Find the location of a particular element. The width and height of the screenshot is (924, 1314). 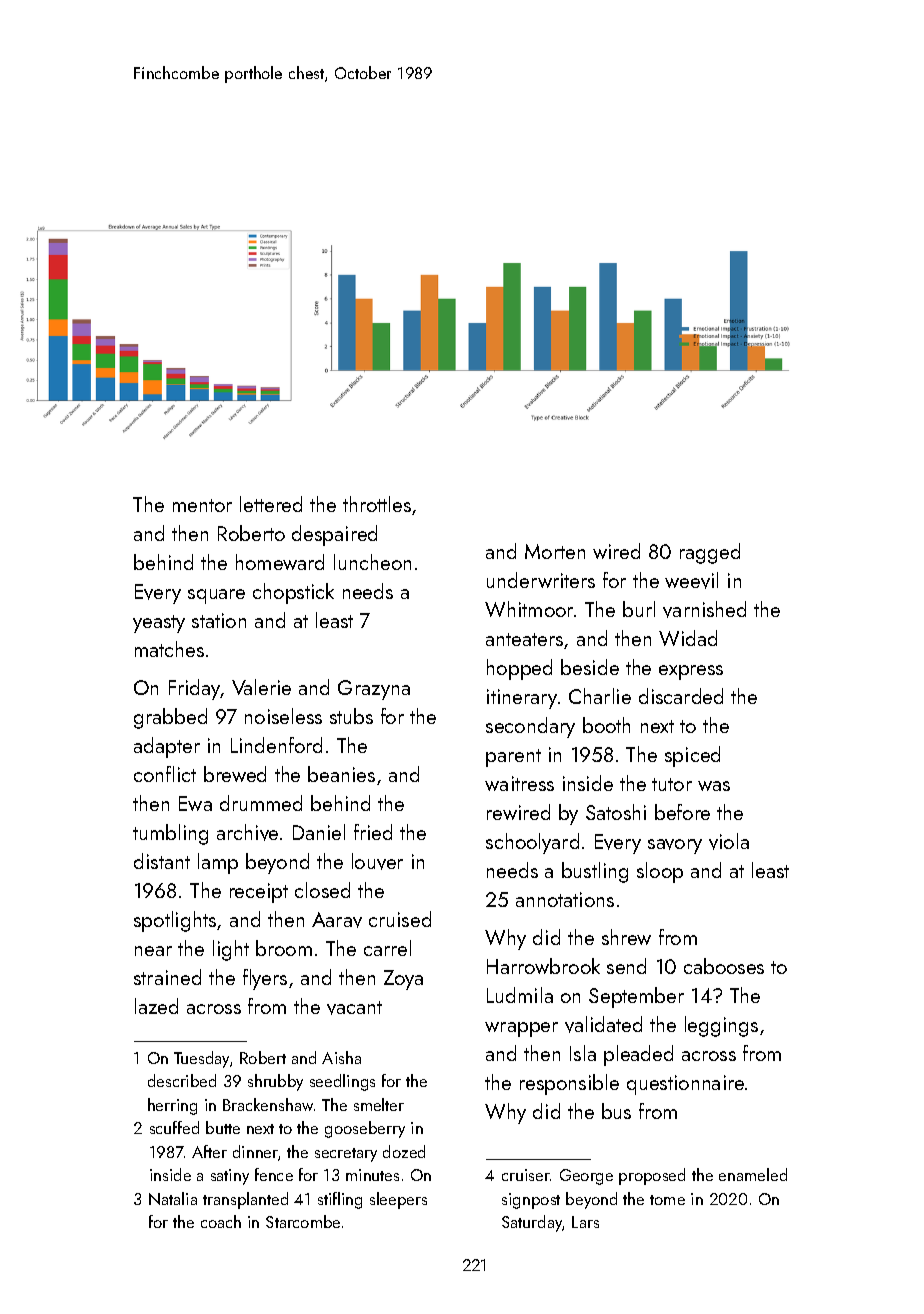

throttles is located at coordinates (377, 504).
